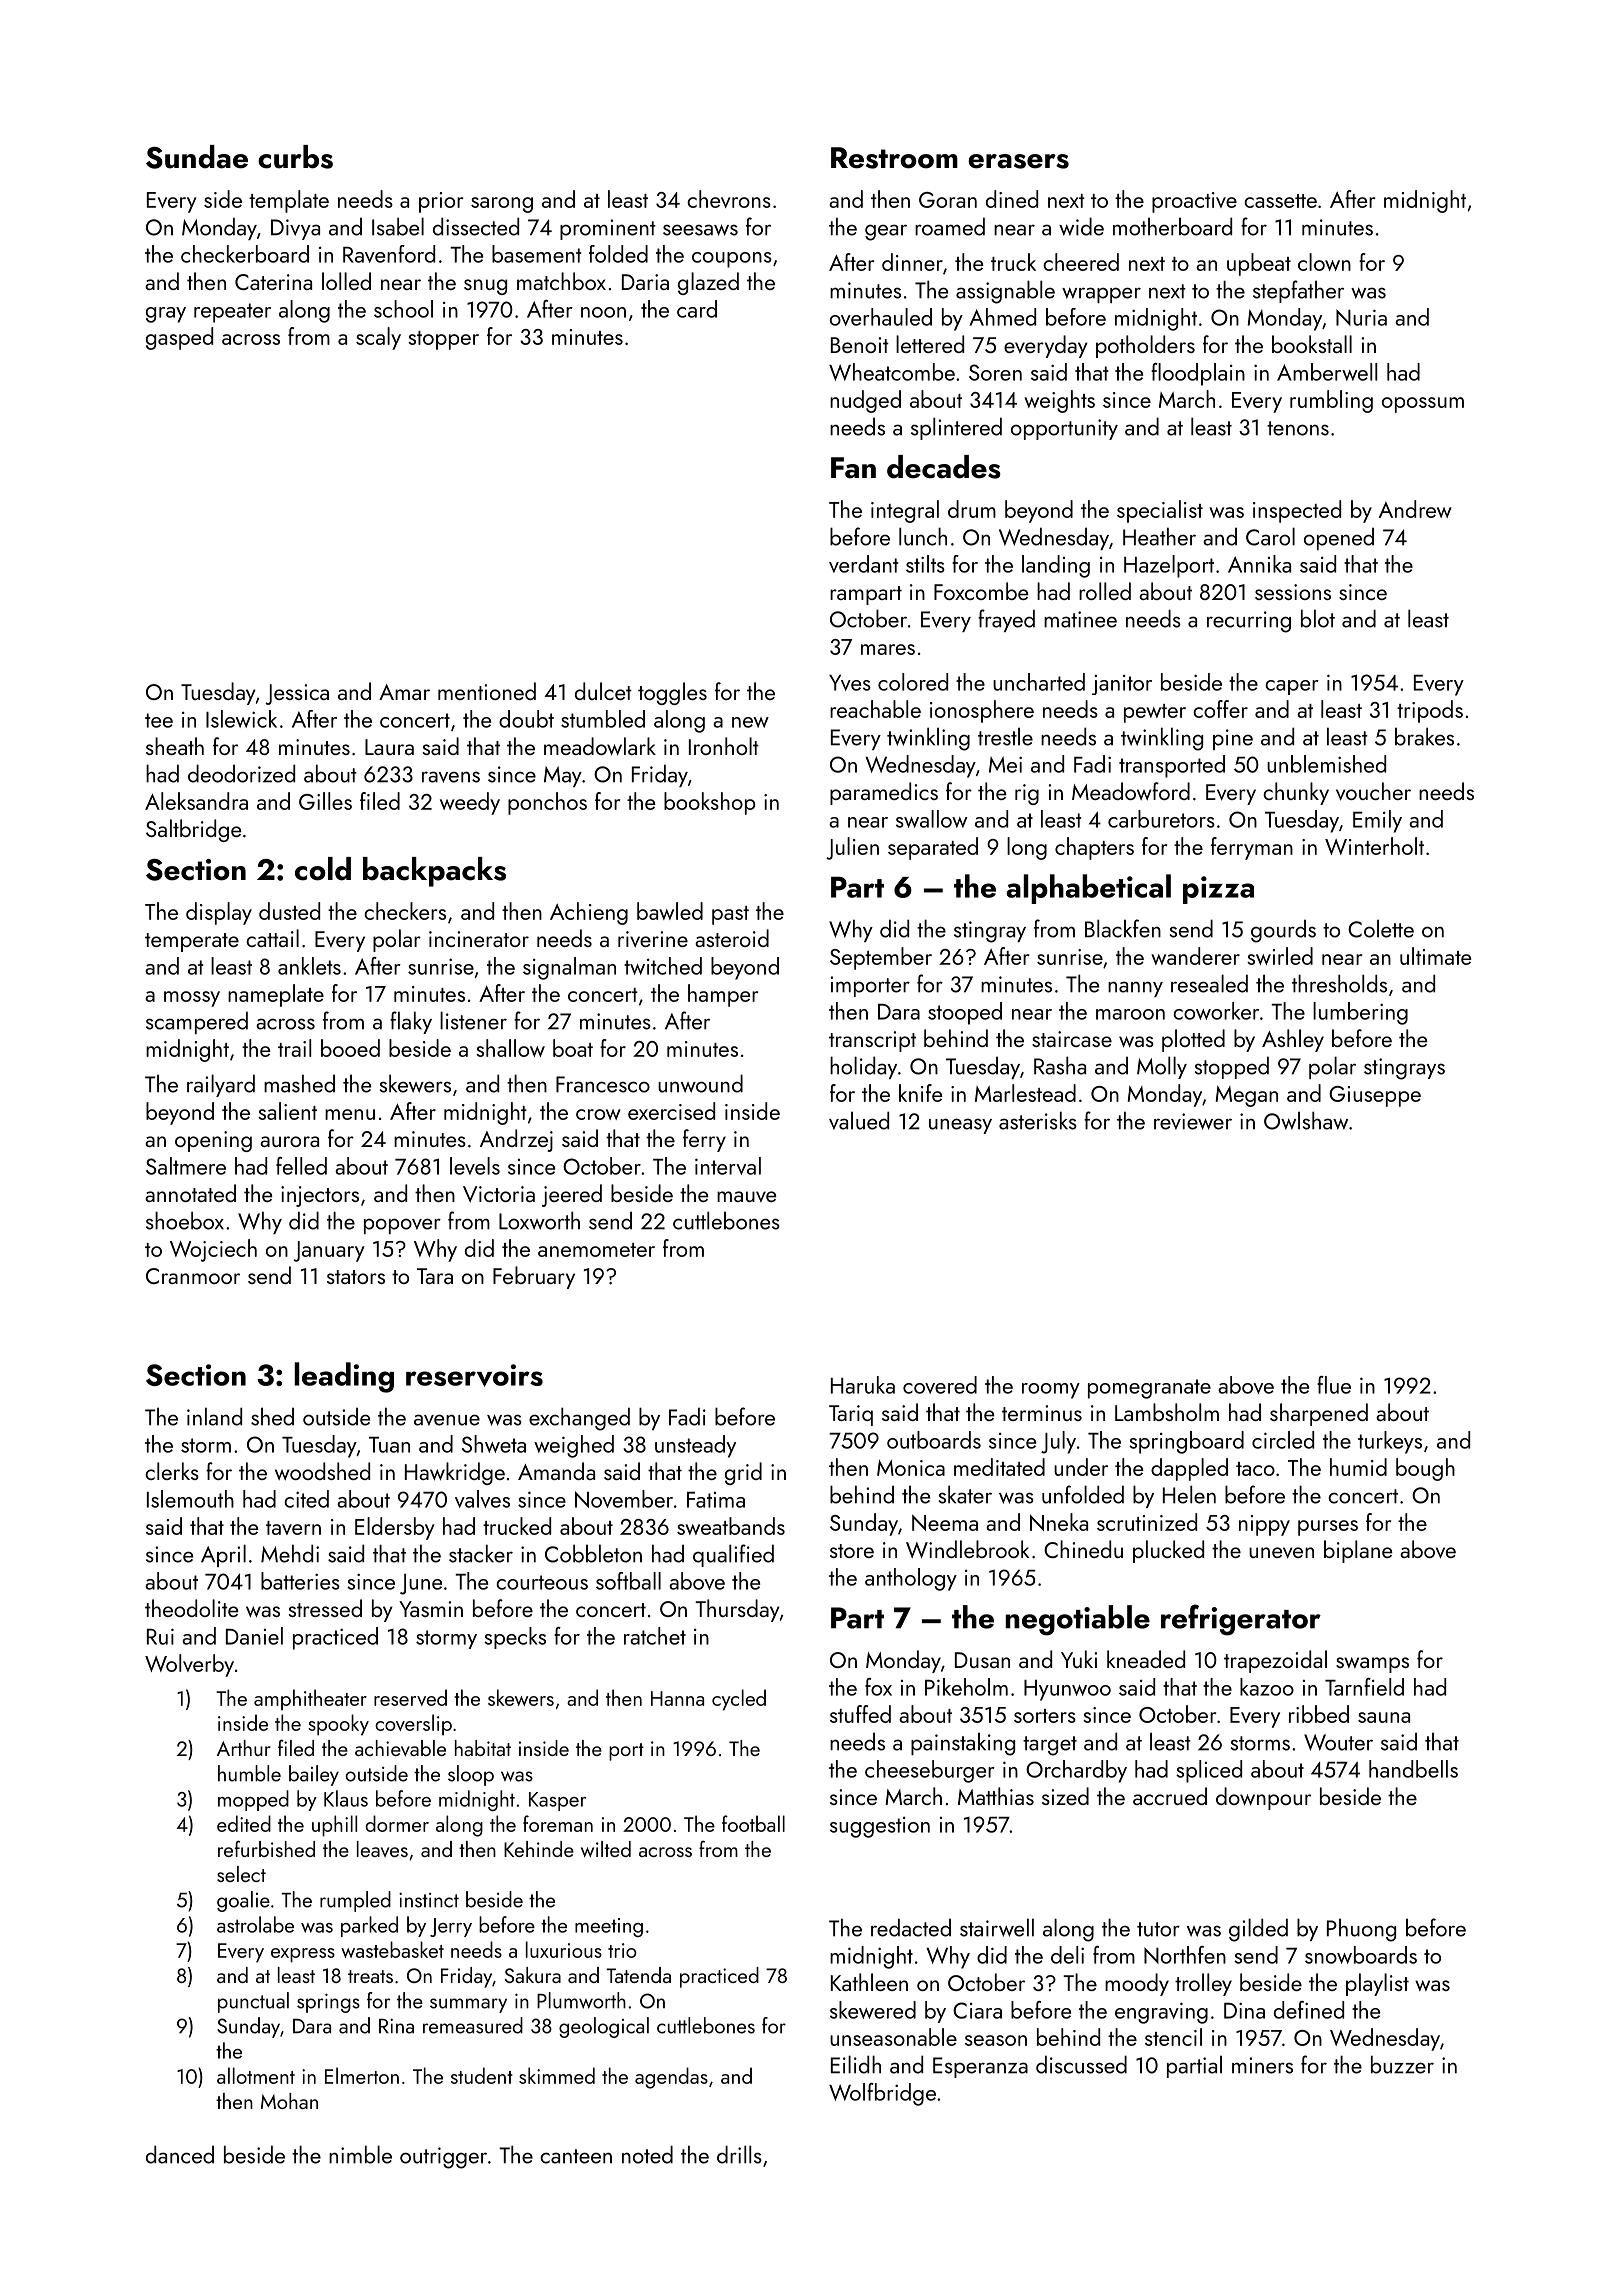 The image size is (1620, 2292). What do you see at coordinates (863, 1385) in the screenshot?
I see `Haruka` at bounding box center [863, 1385].
